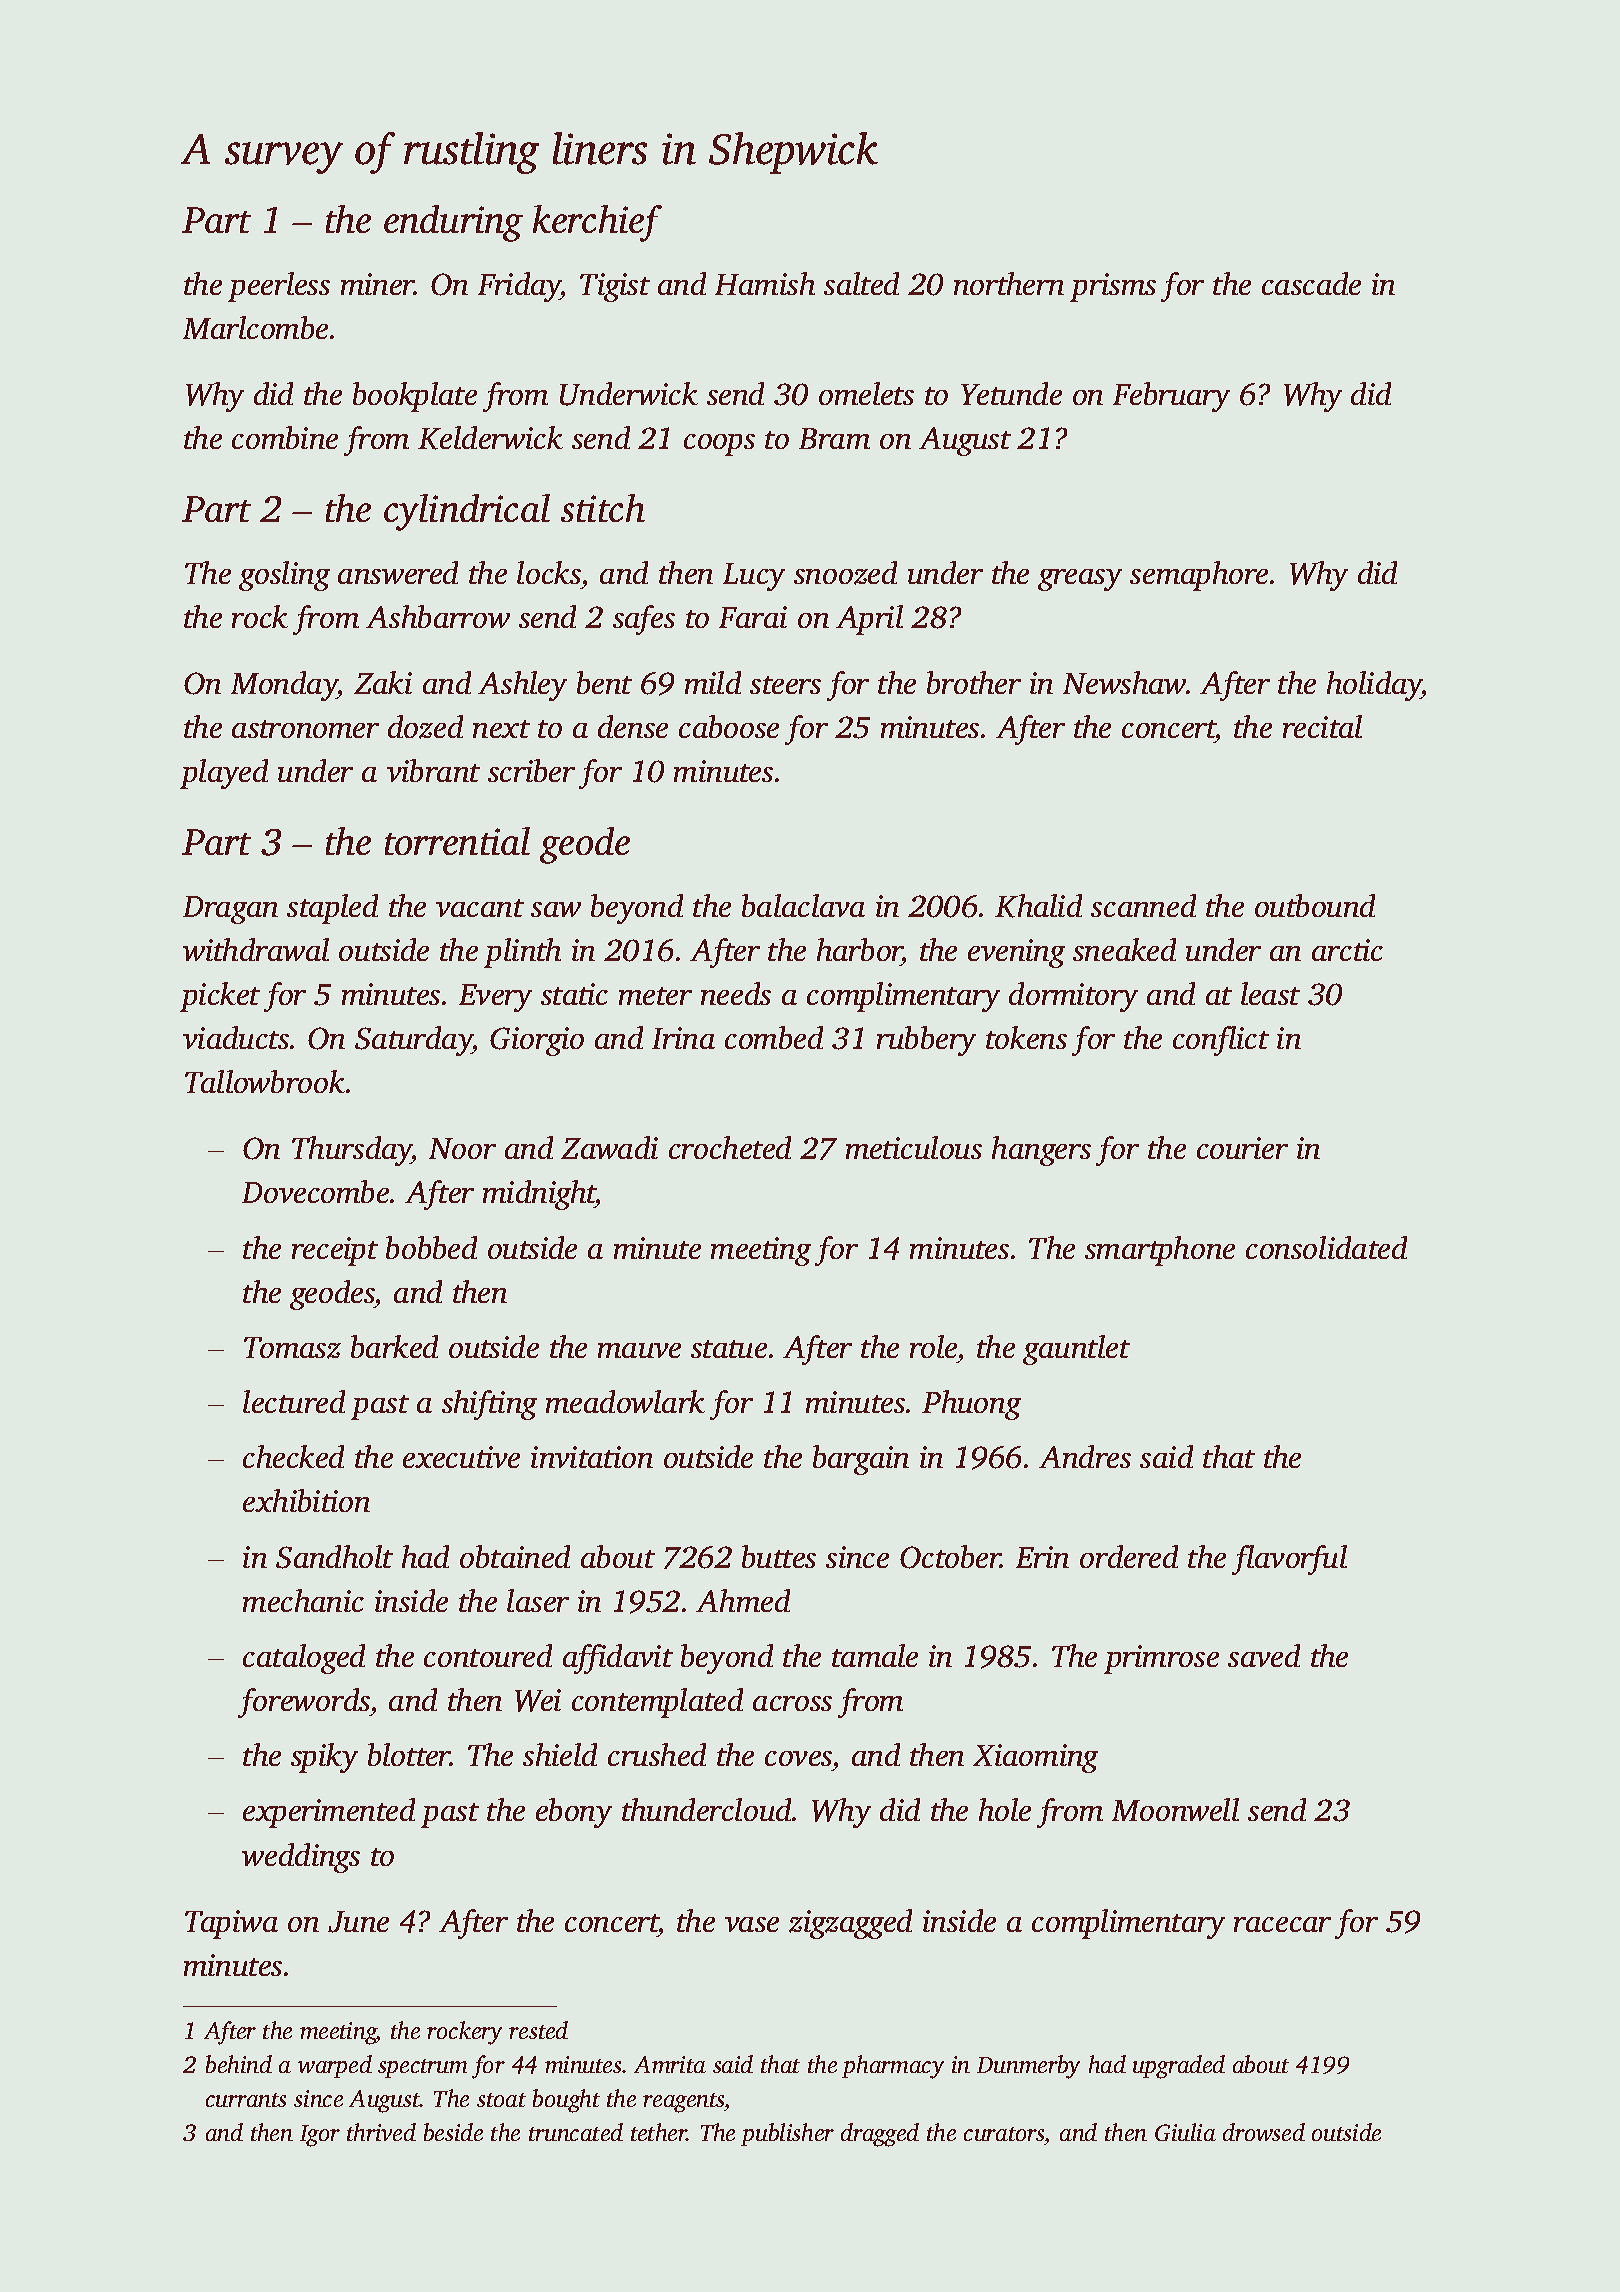 This screenshot has width=1620, height=2292. I want to click on balaclava, so click(803, 905).
